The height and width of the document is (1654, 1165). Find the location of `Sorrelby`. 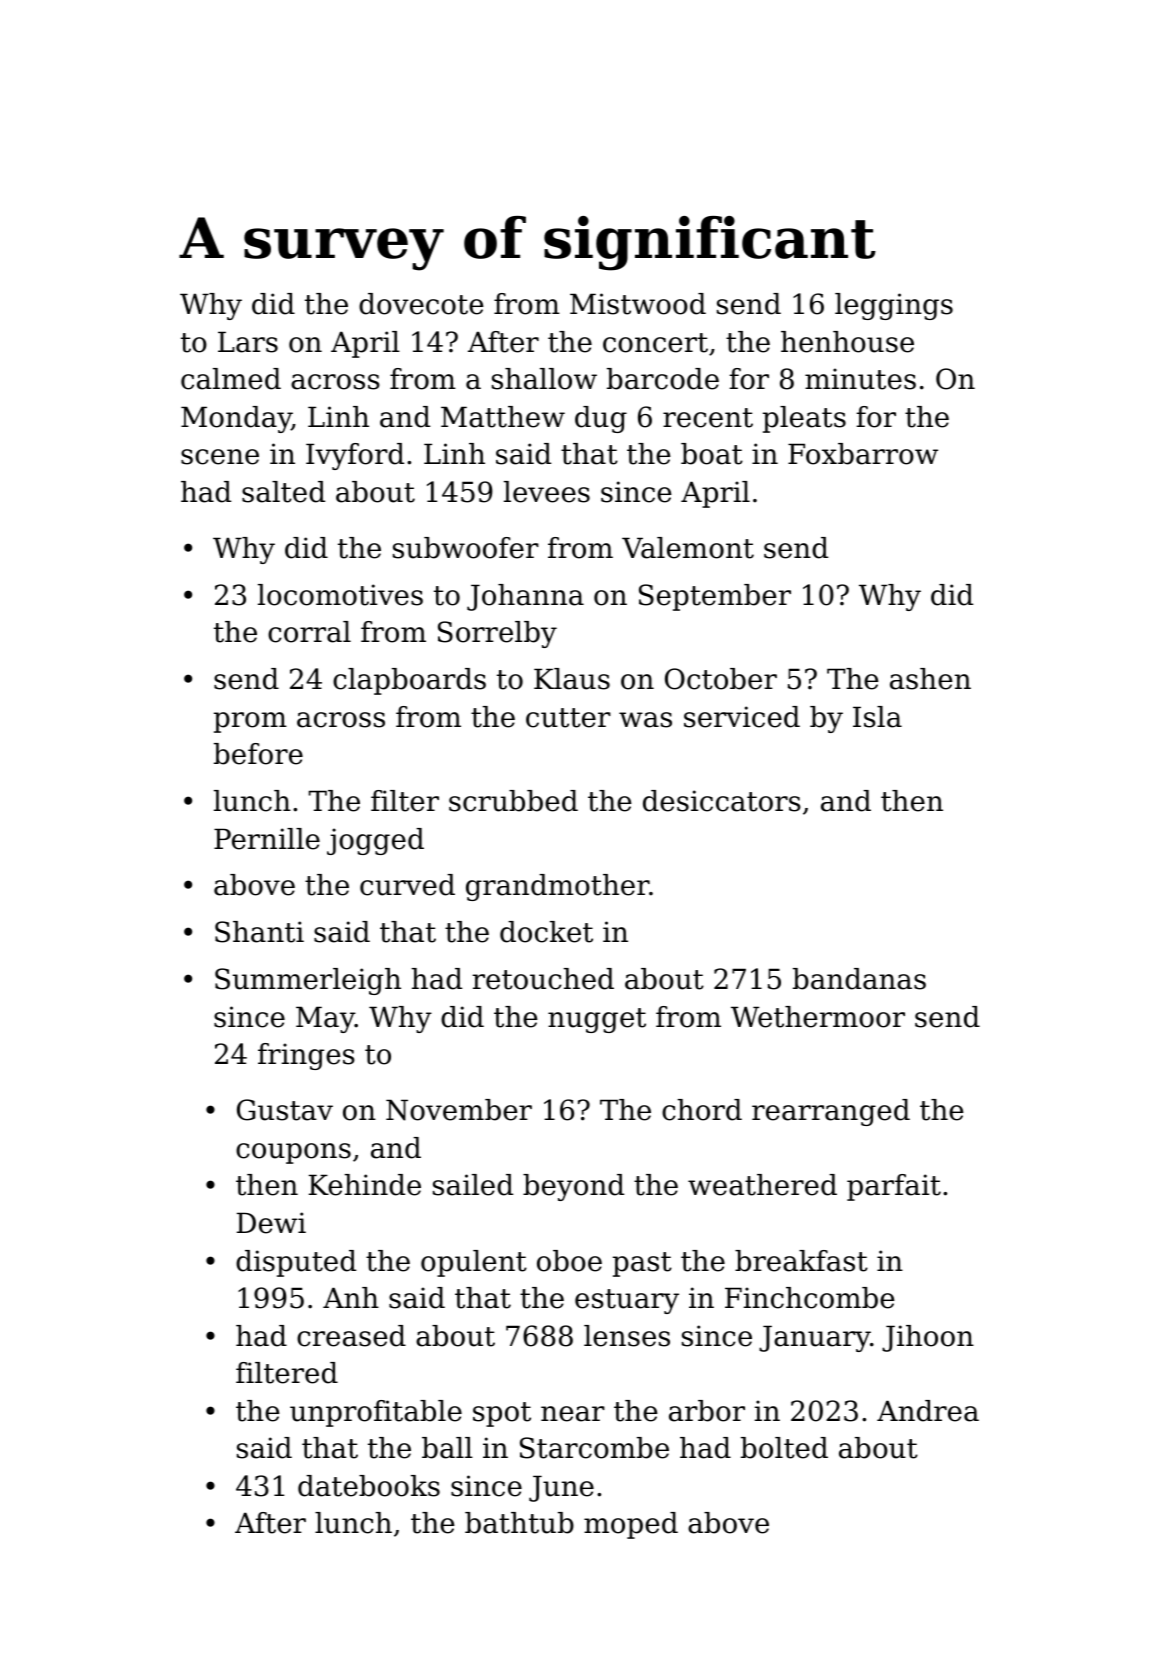

Sorrelby is located at coordinates (497, 634).
